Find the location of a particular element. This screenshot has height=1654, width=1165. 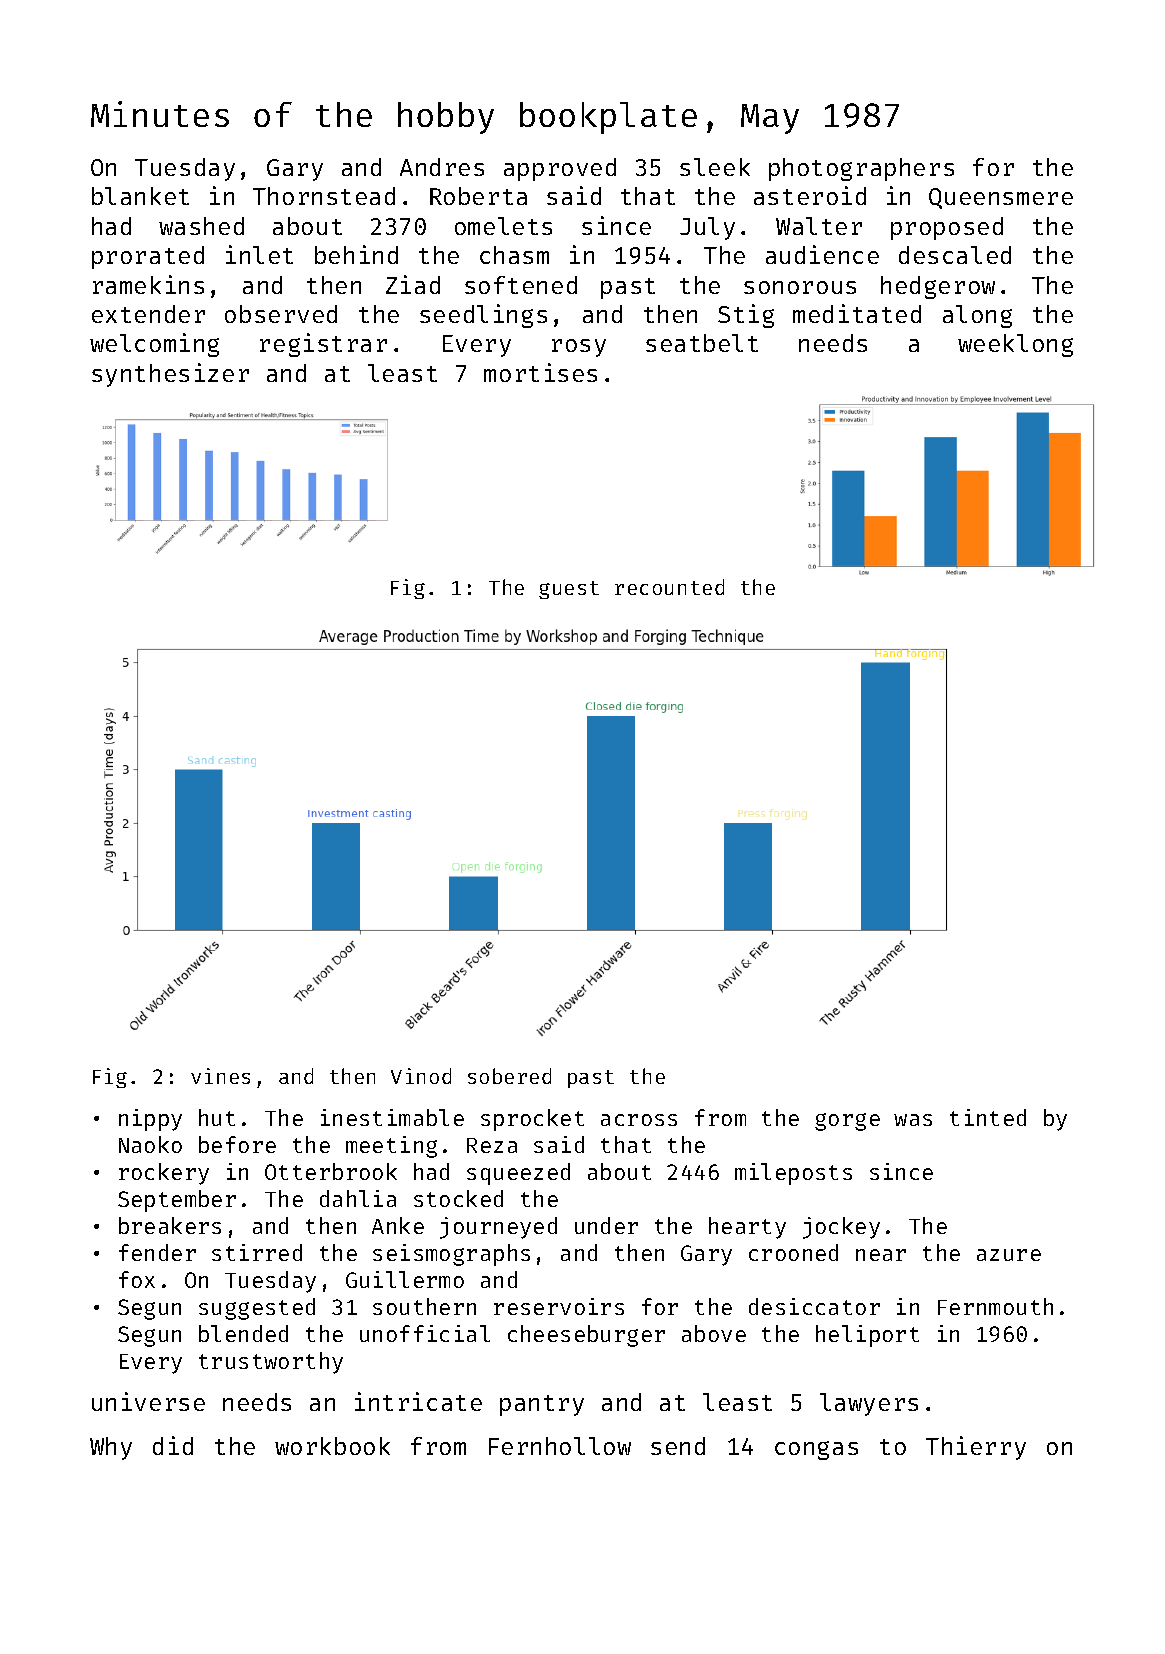

photographers is located at coordinates (861, 169).
